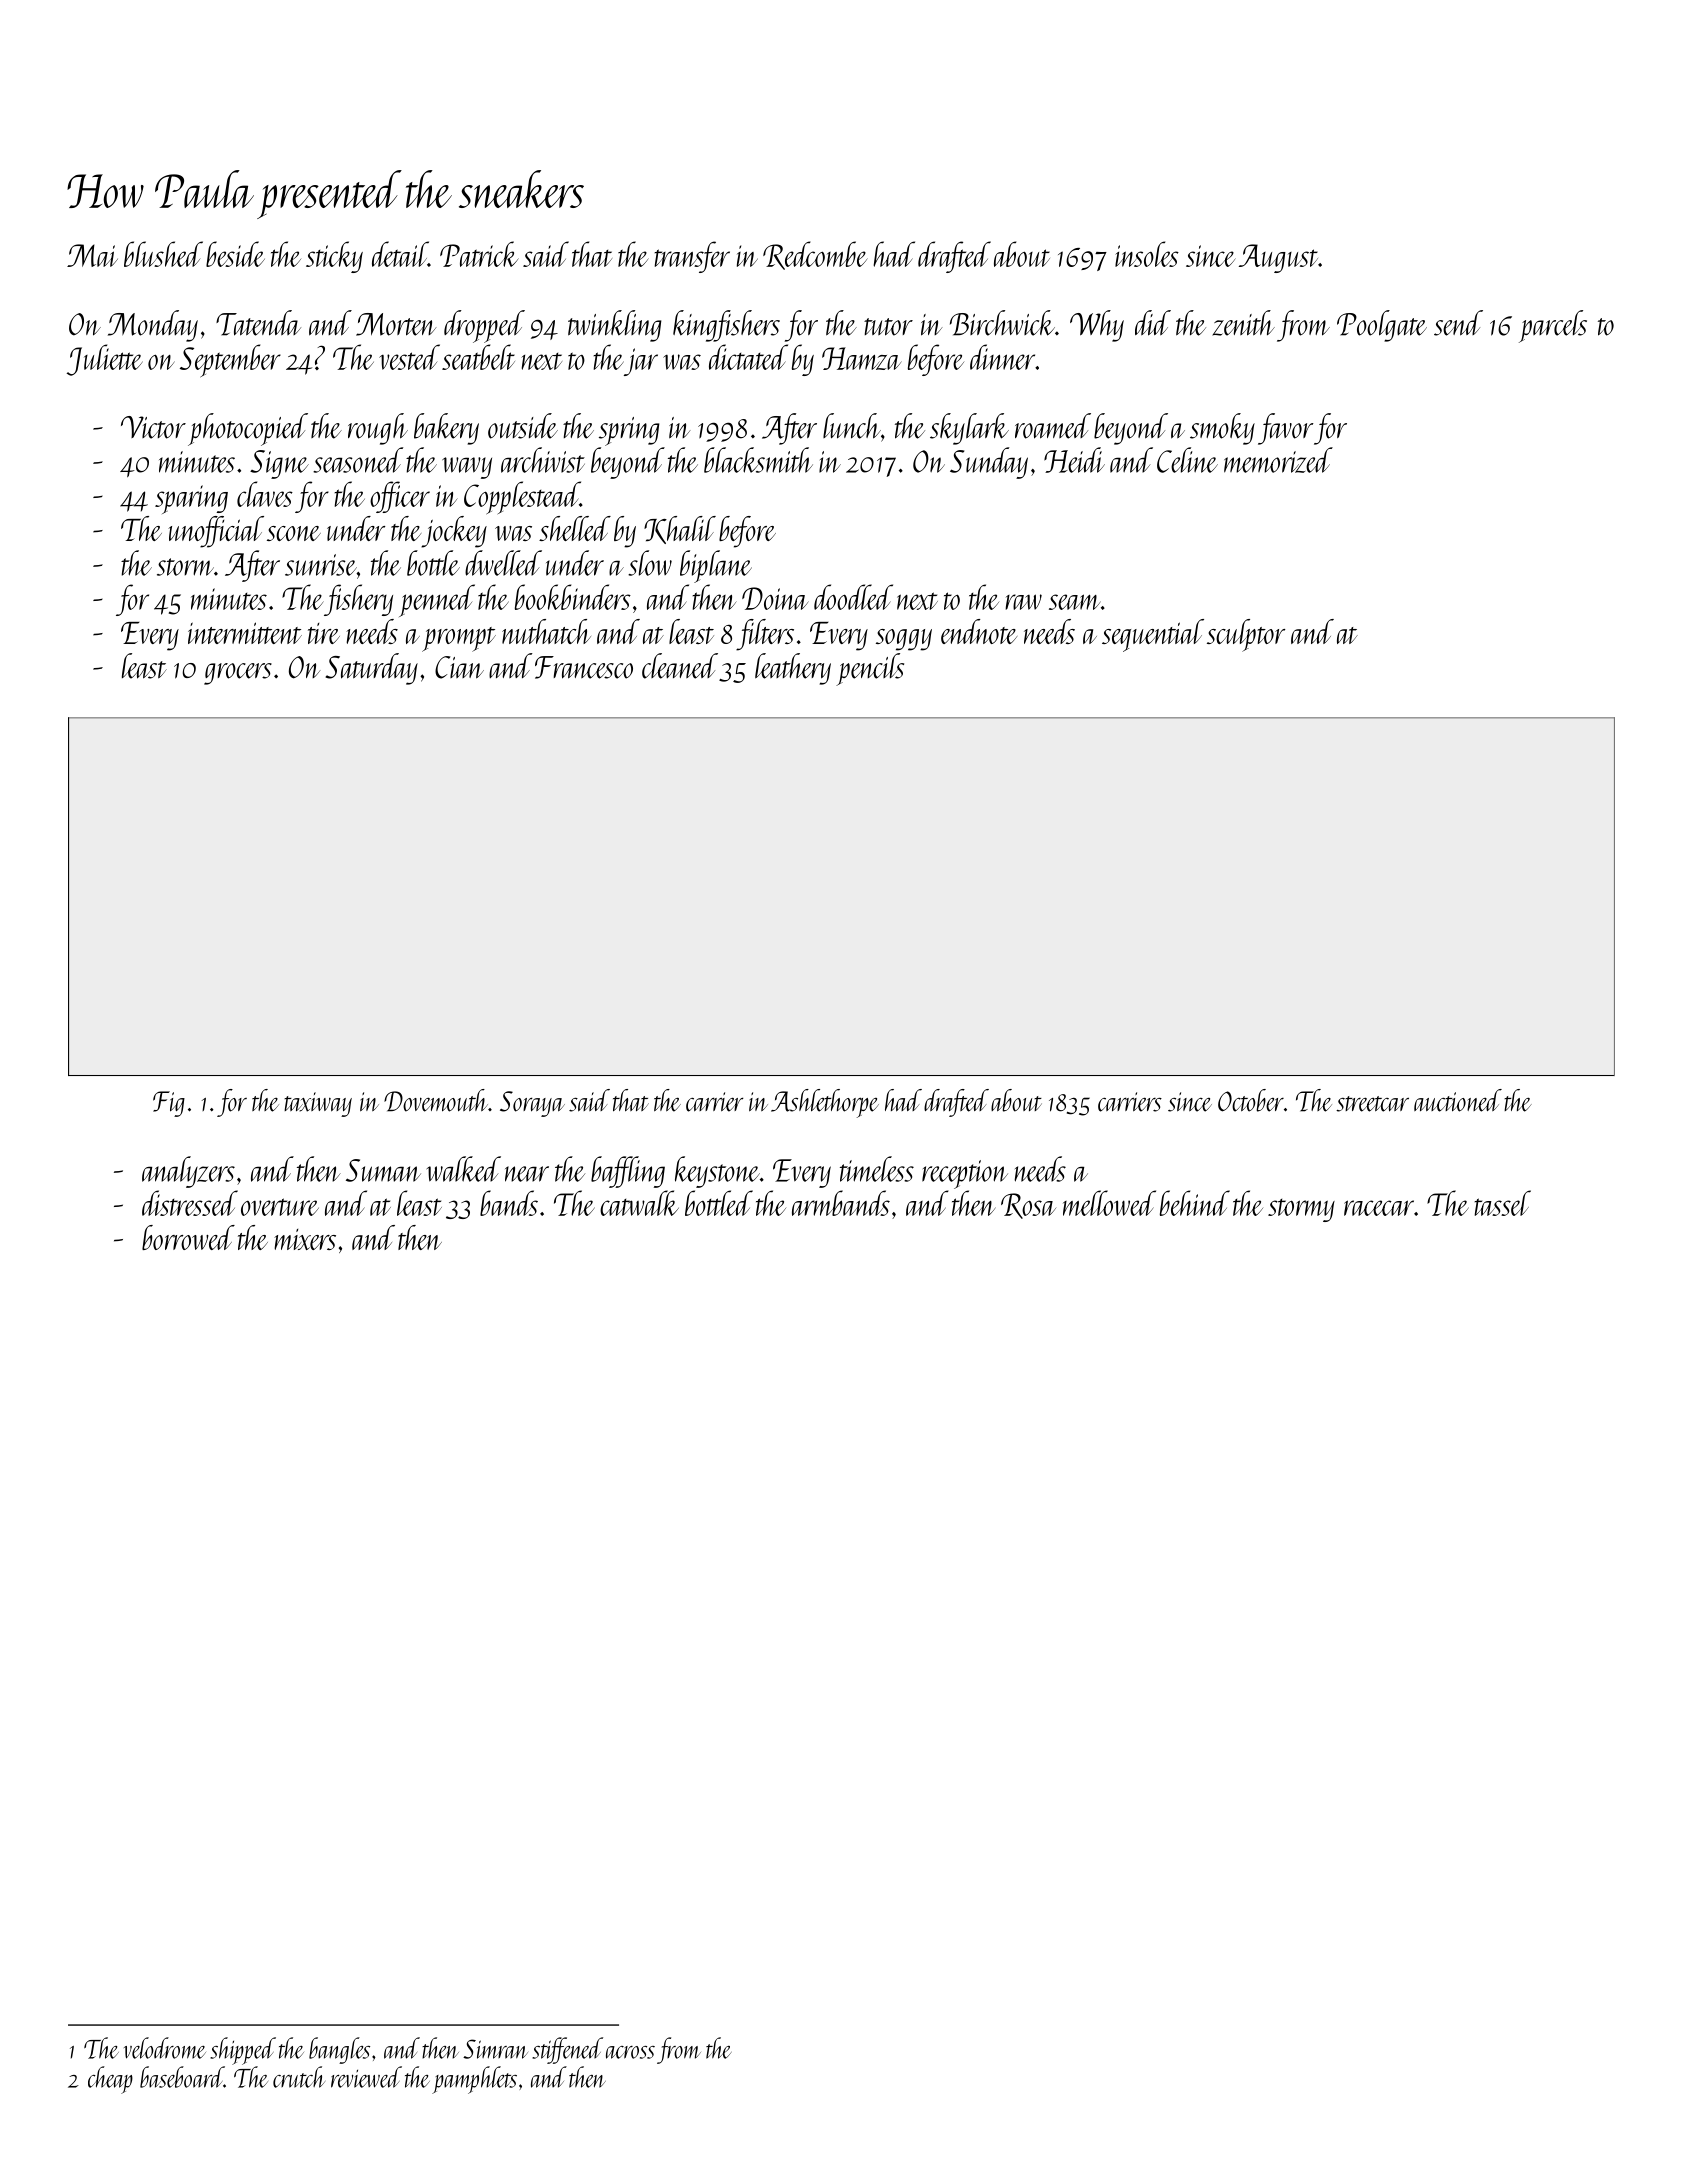  I want to click on Fig, so click(169, 1104).
